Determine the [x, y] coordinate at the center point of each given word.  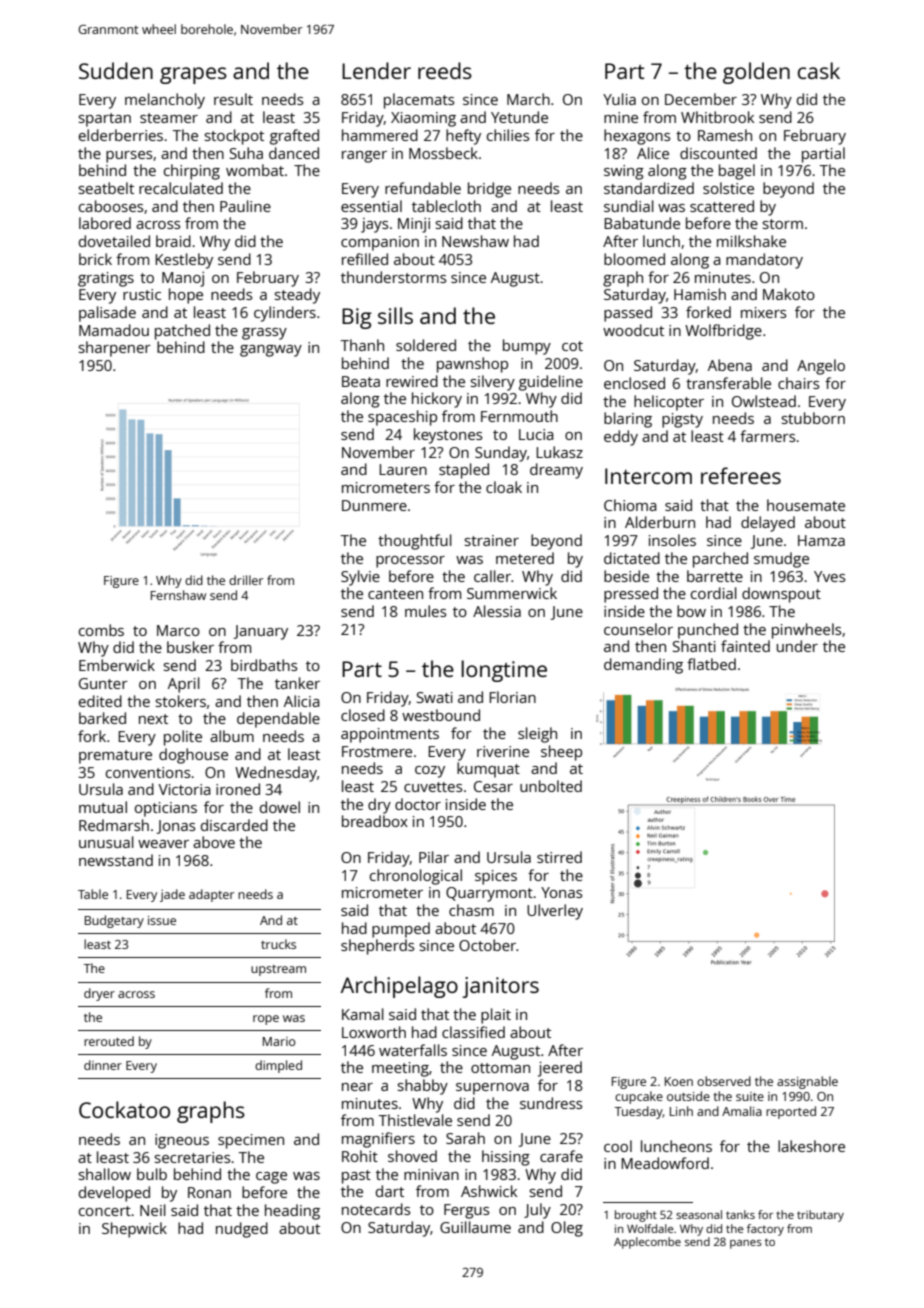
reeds [445, 70]
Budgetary [114, 921]
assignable [807, 1082]
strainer [492, 540]
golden [756, 73]
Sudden [116, 70]
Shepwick [134, 1230]
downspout [781, 595]
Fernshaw [178, 595]
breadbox [375, 821]
